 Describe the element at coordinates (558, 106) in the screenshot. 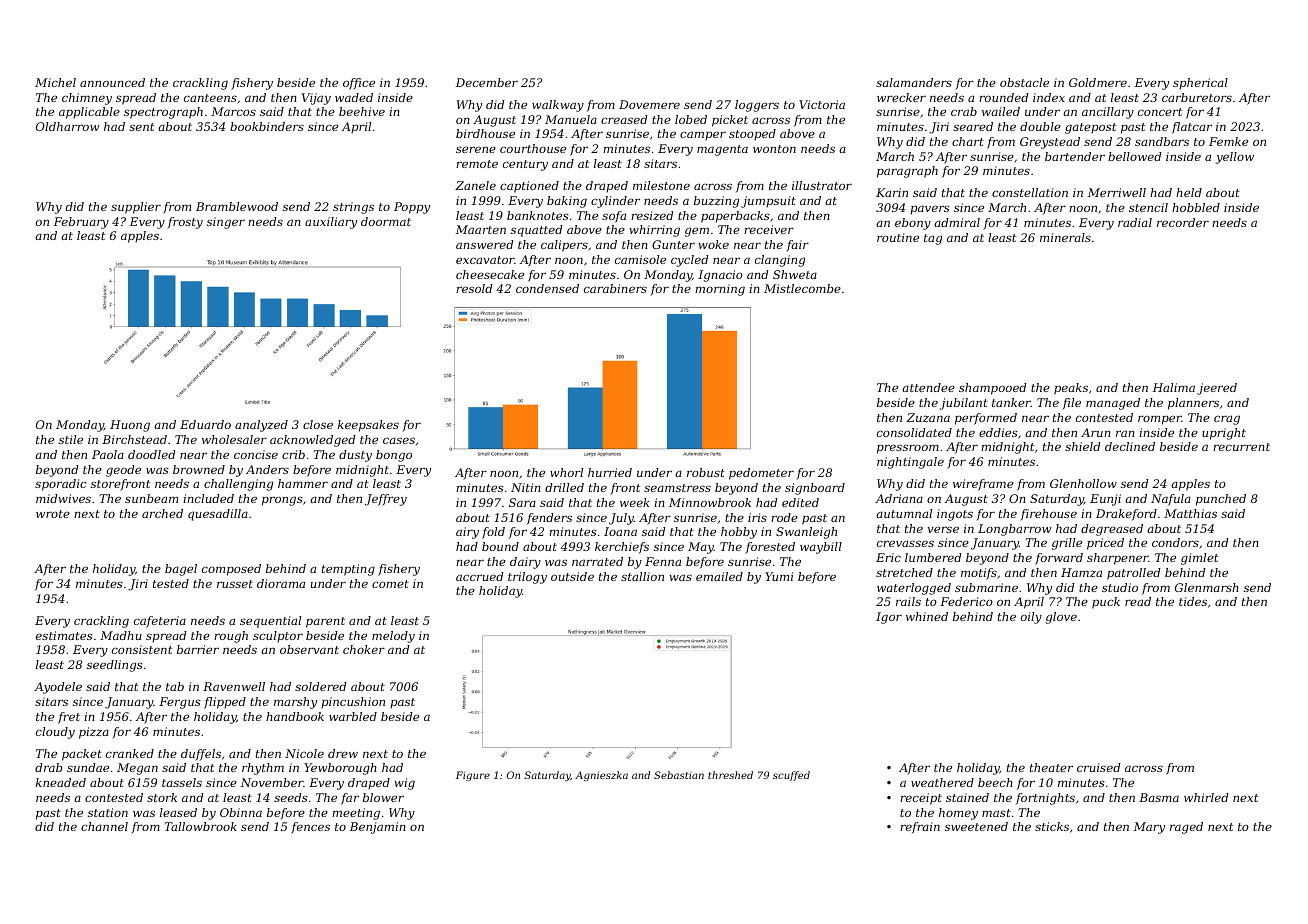

I see `walkway` at that location.
